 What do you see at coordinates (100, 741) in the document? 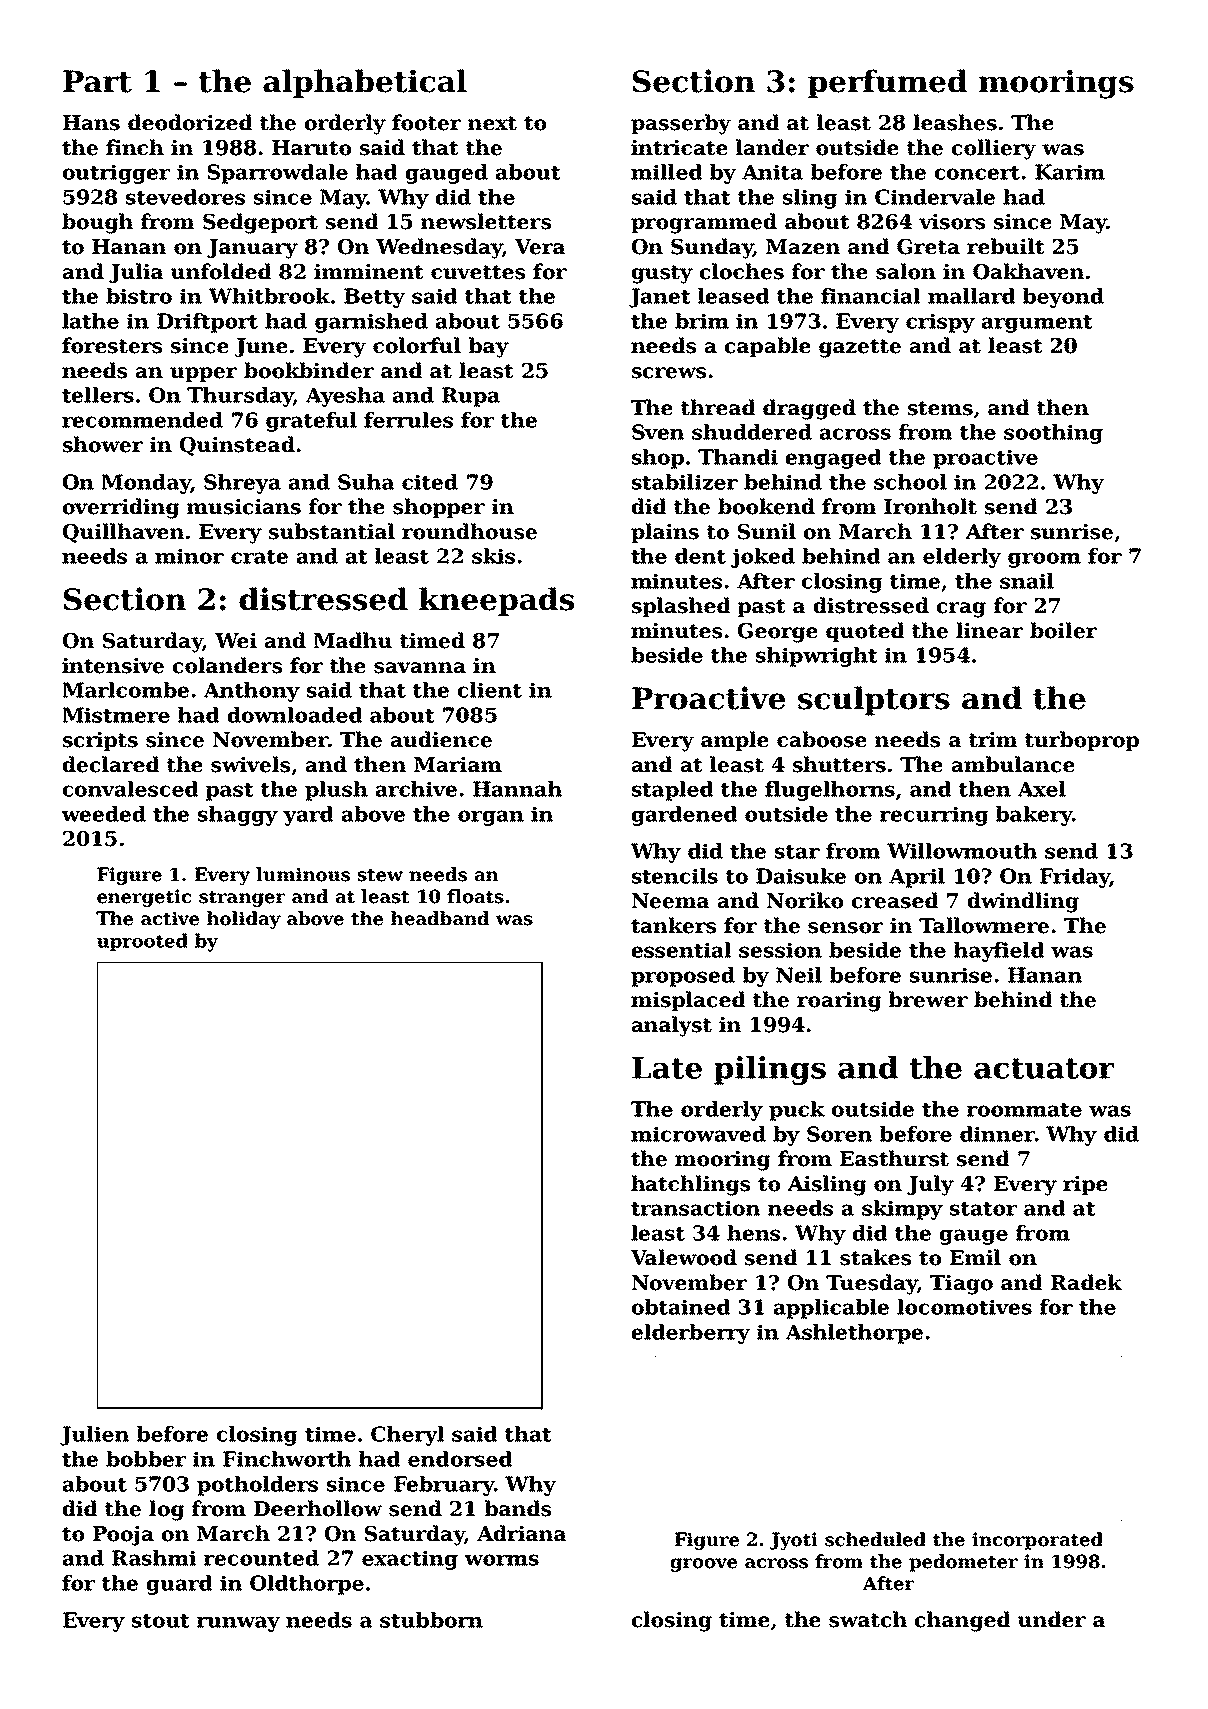
I see `scripts` at bounding box center [100, 741].
